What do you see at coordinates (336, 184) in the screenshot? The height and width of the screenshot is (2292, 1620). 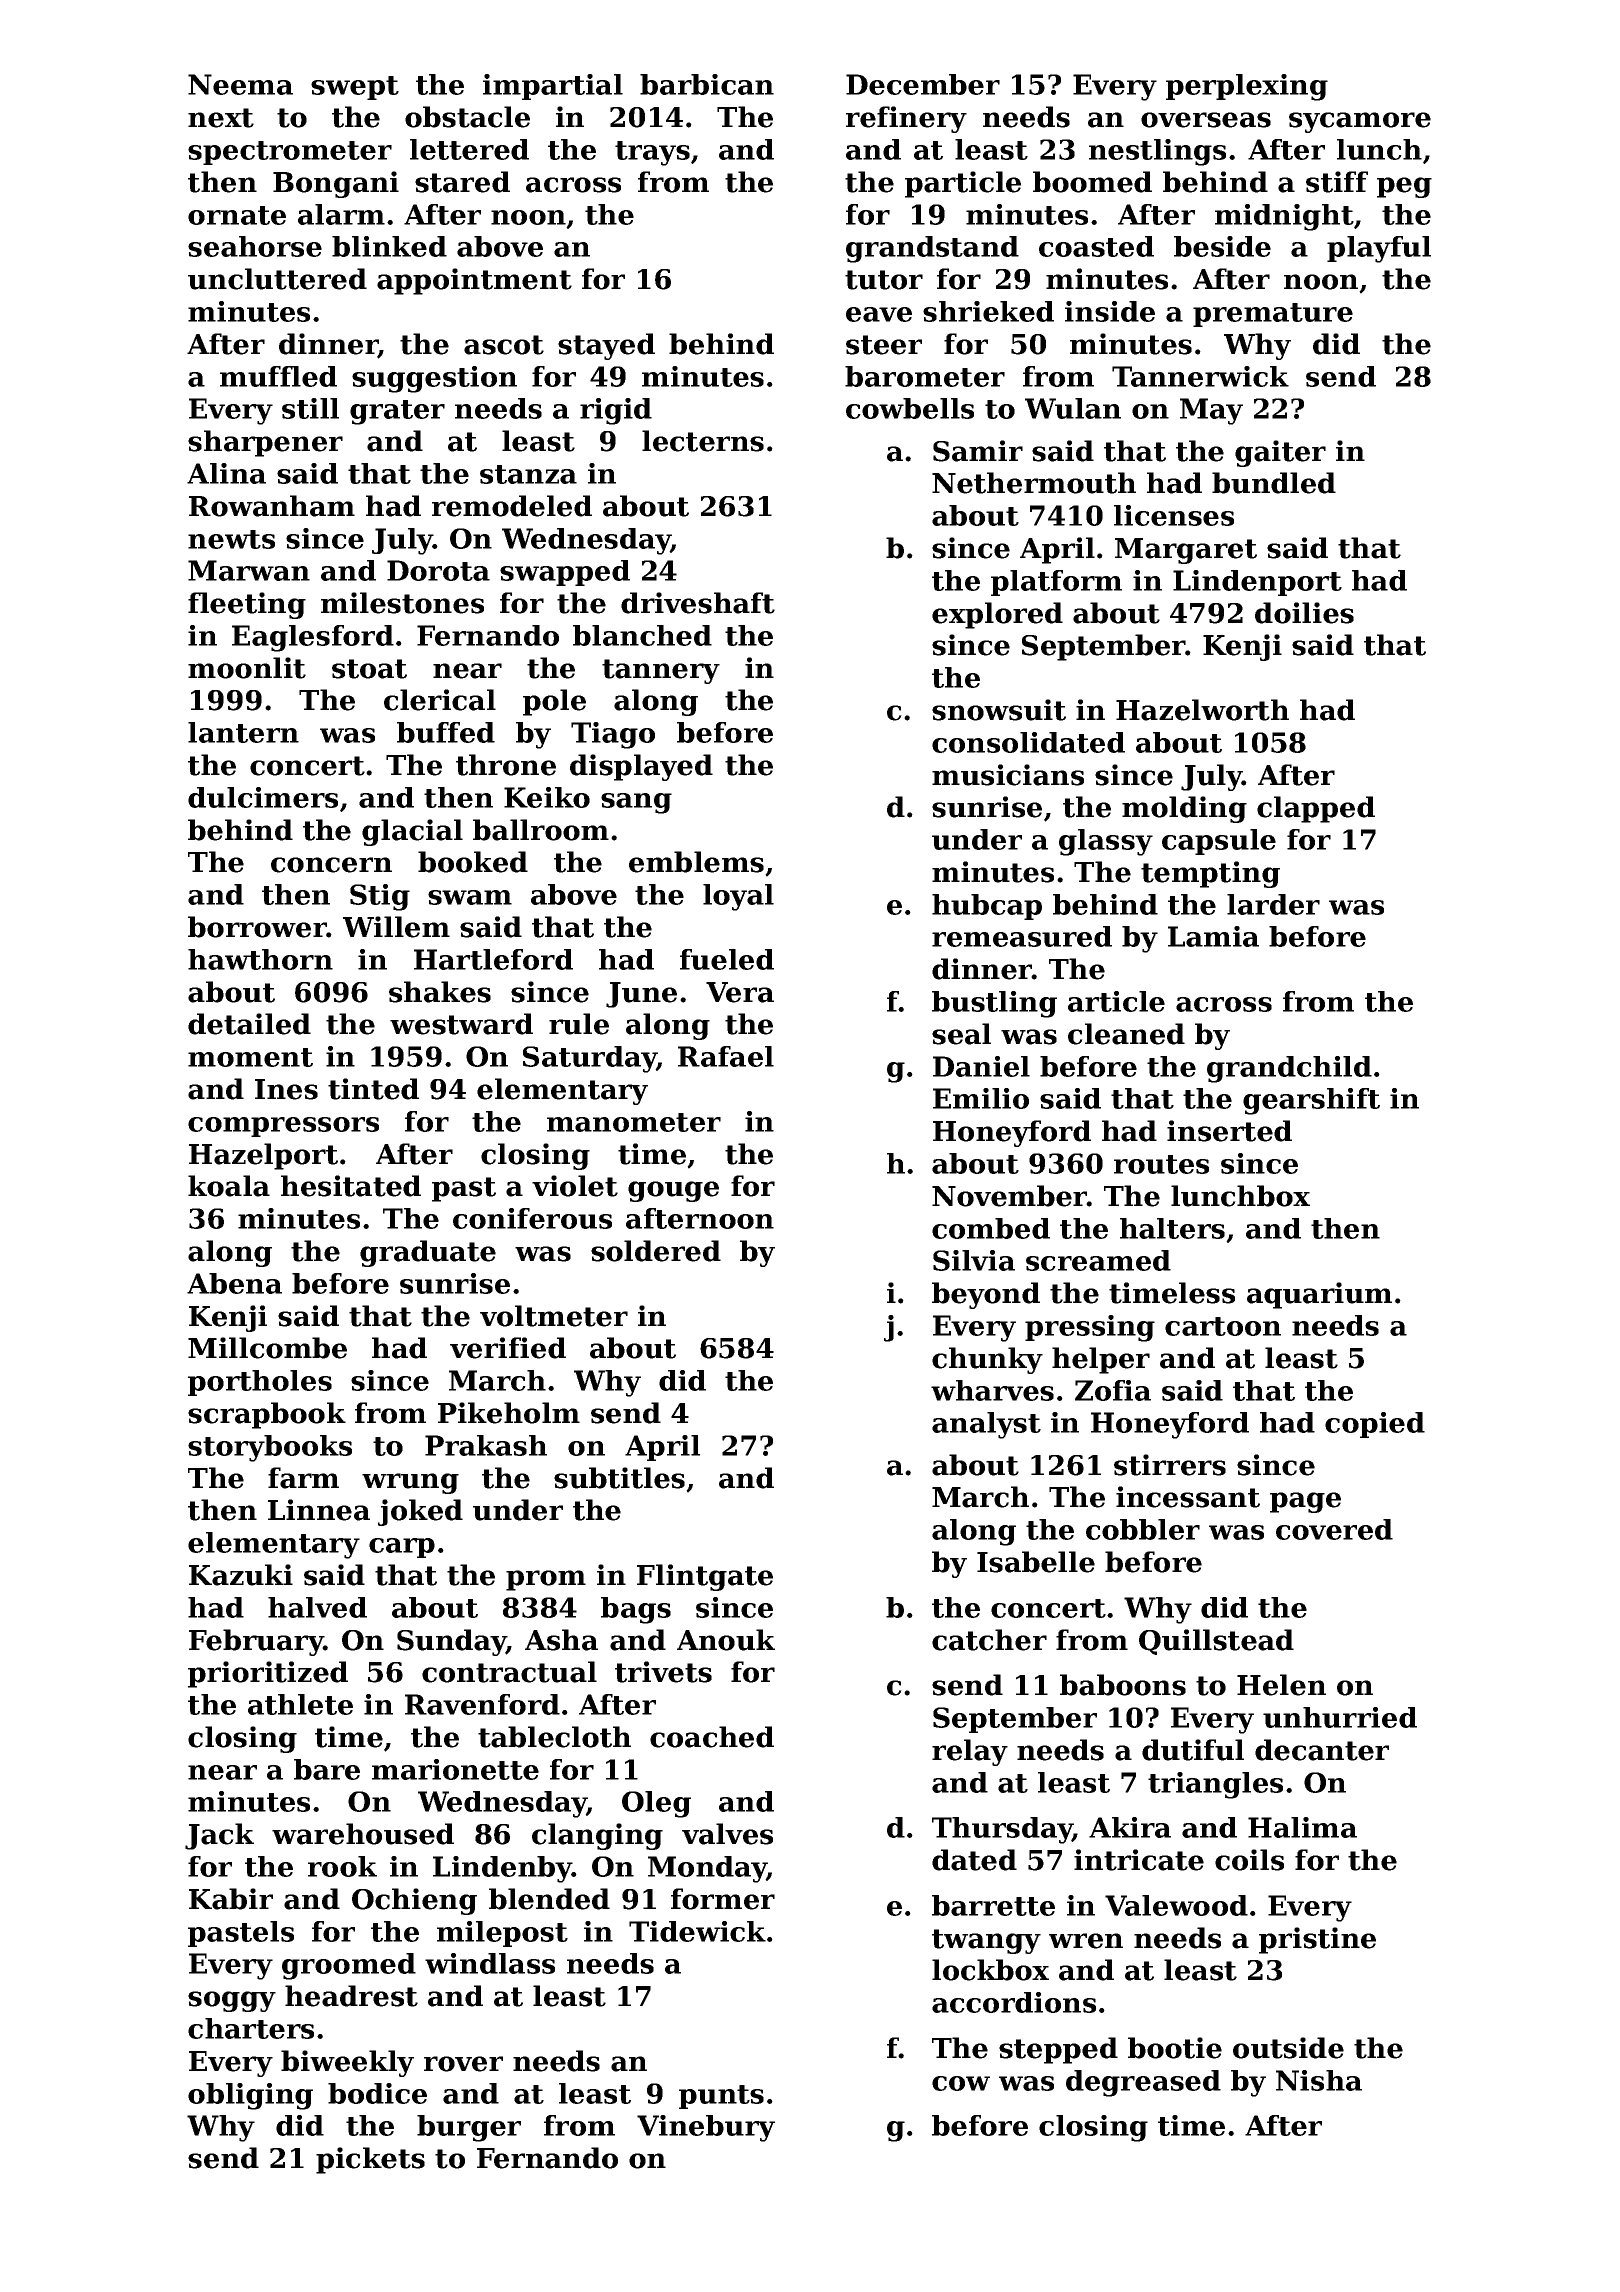 I see `Bongani` at bounding box center [336, 184].
